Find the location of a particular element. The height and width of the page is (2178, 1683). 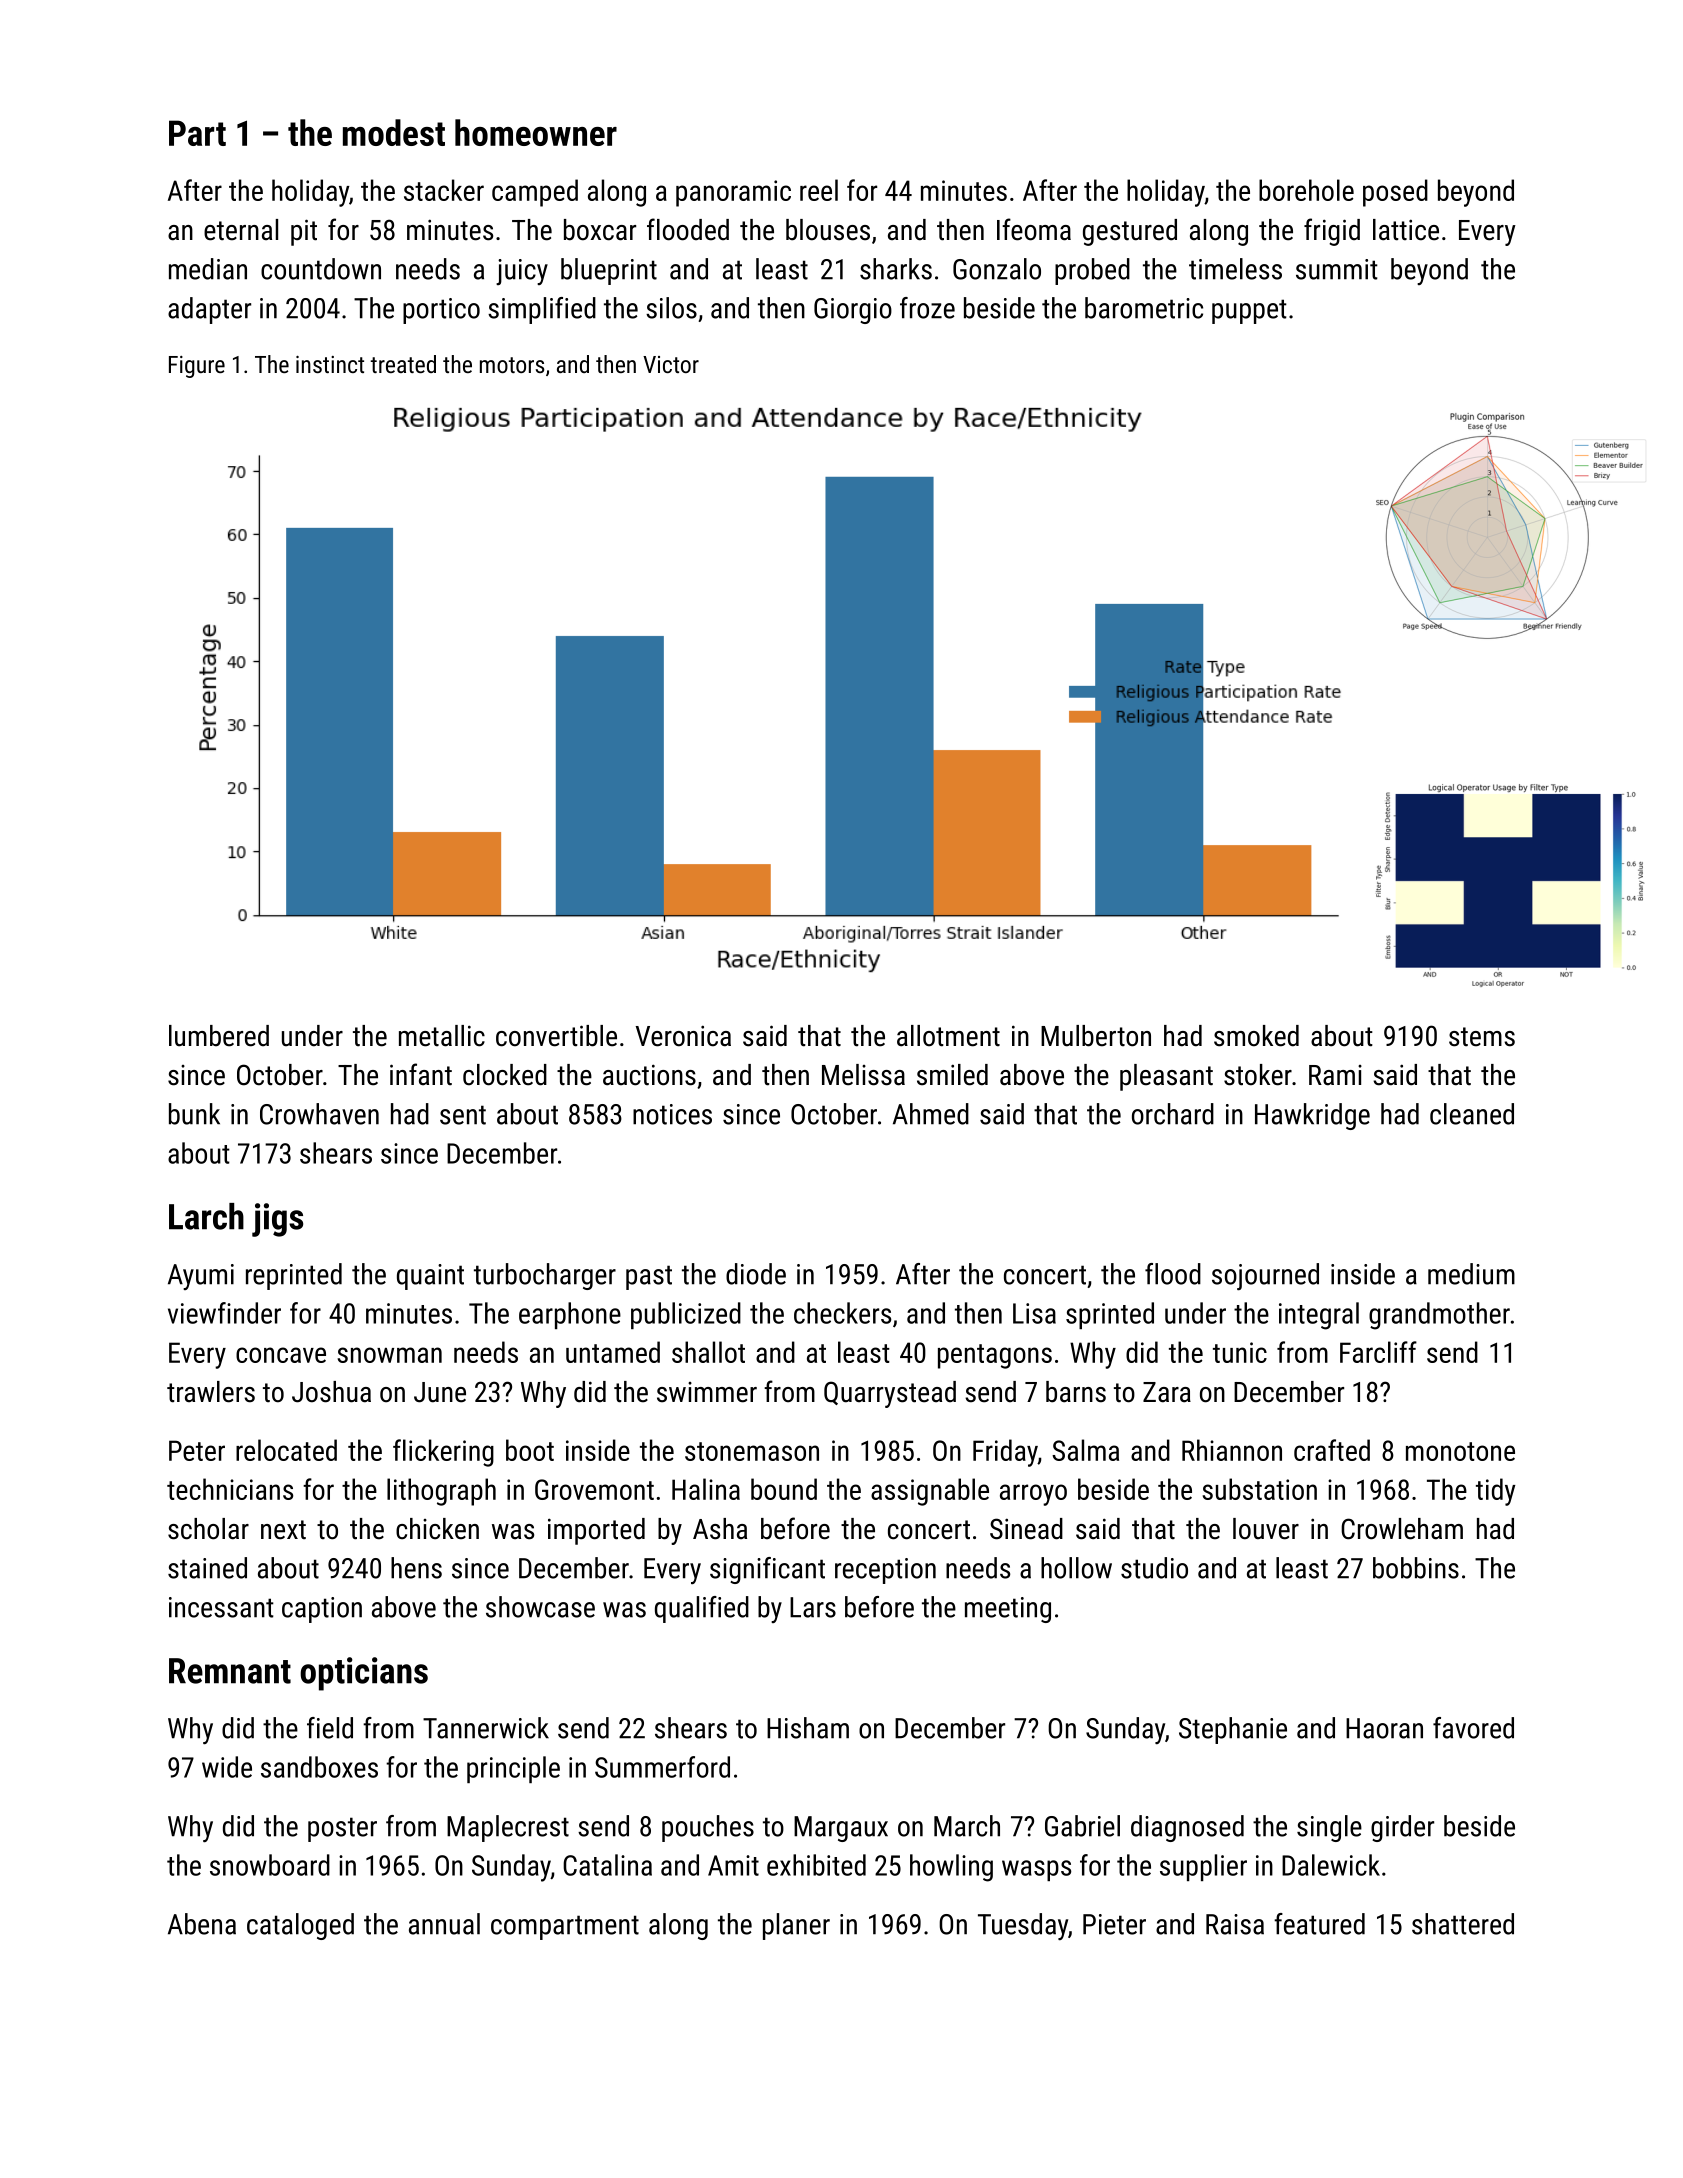

Tannerwick is located at coordinates (486, 1728).
